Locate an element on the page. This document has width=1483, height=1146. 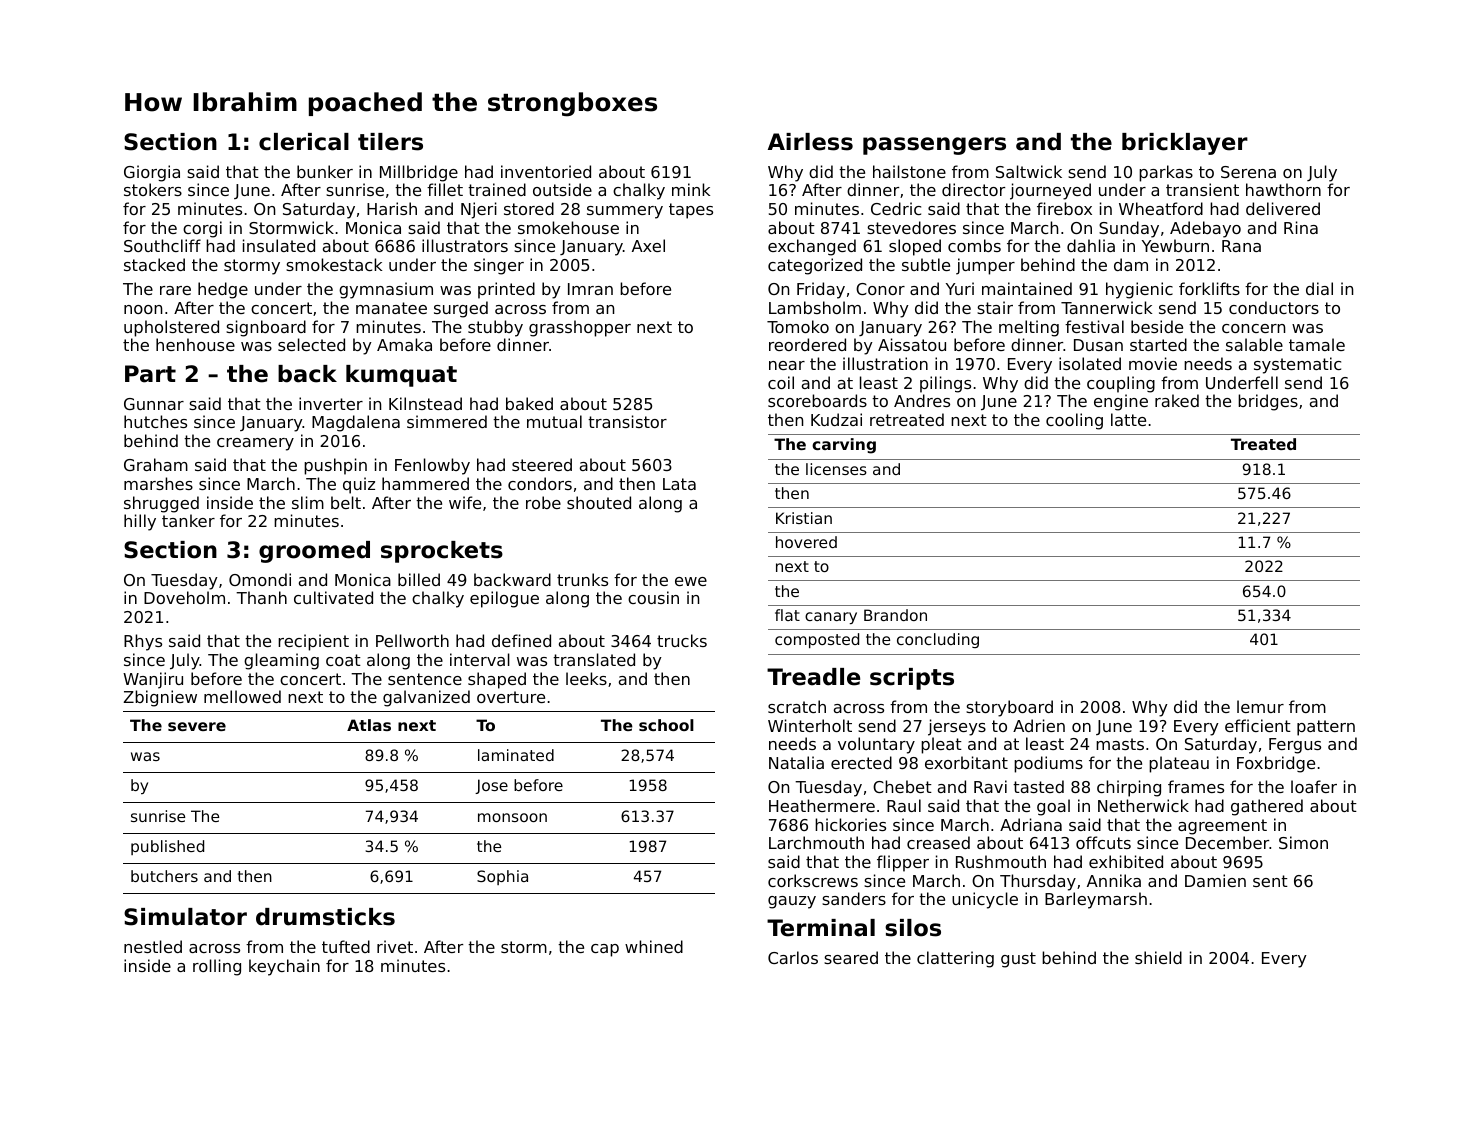
Graham is located at coordinates (156, 464).
